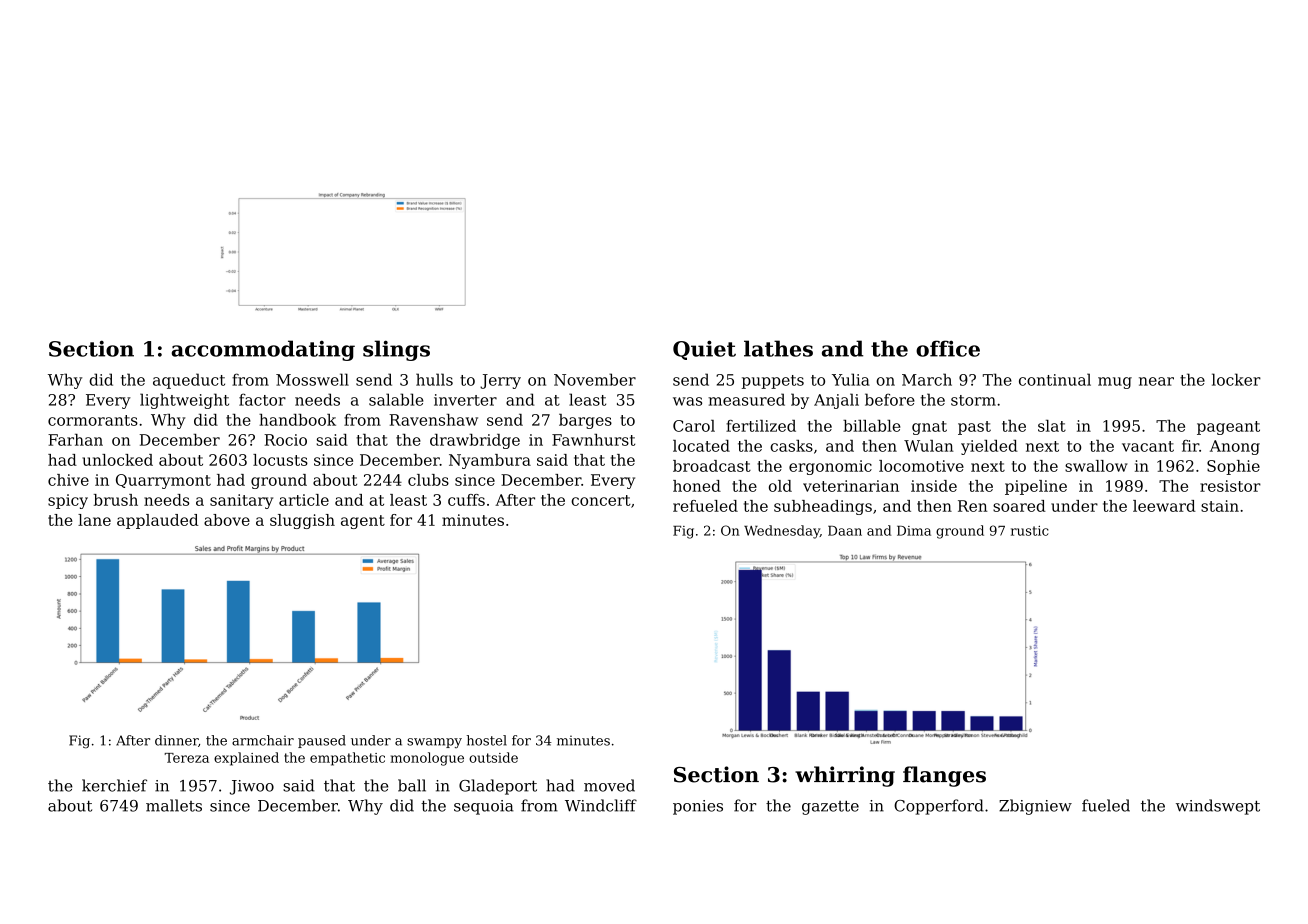 The width and height of the screenshot is (1308, 924). Describe the element at coordinates (845, 531) in the screenshot. I see `Daan` at that location.
